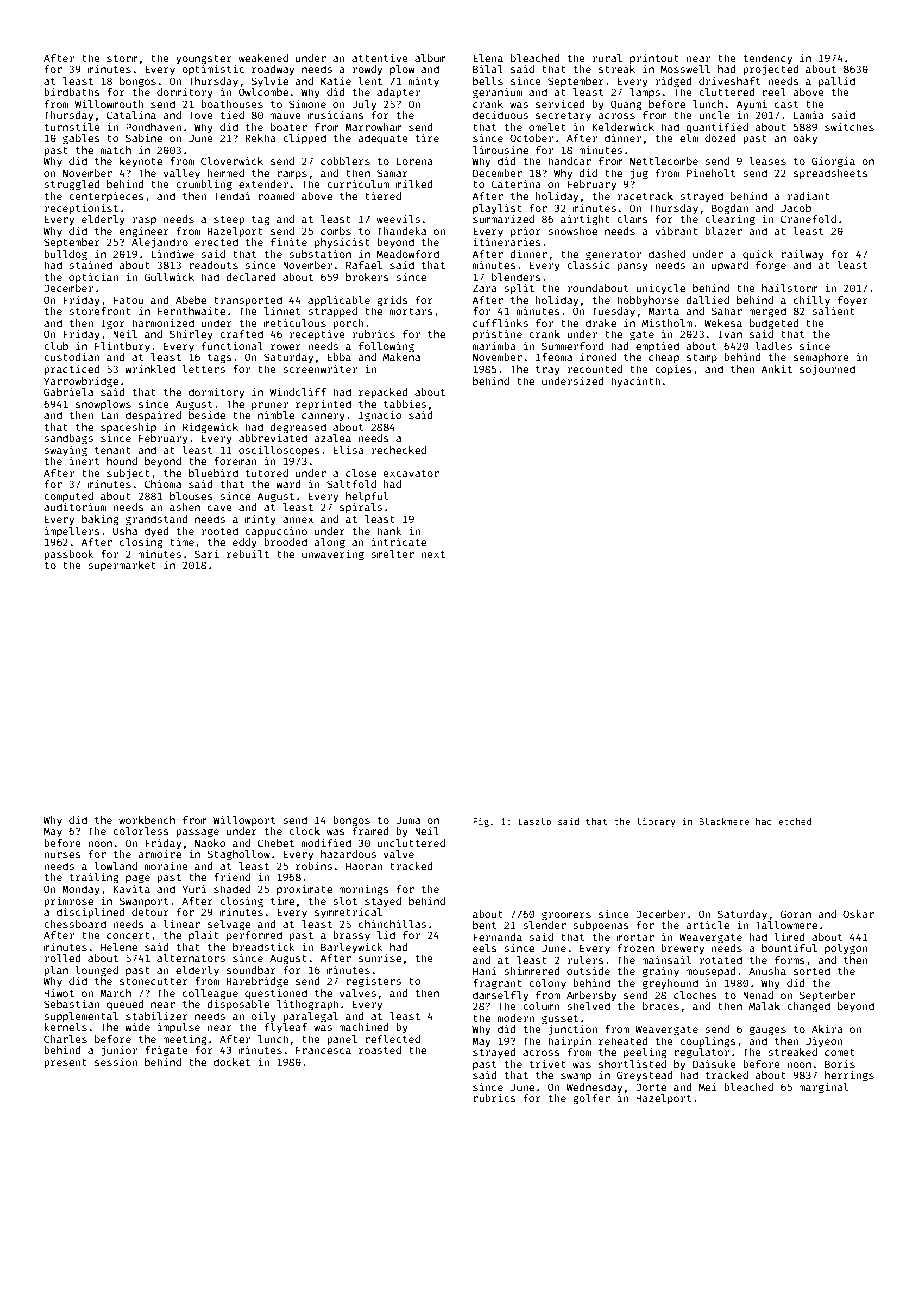 This screenshot has height=1308, width=924. What do you see at coordinates (651, 1087) in the screenshot?
I see `Dorte` at bounding box center [651, 1087].
